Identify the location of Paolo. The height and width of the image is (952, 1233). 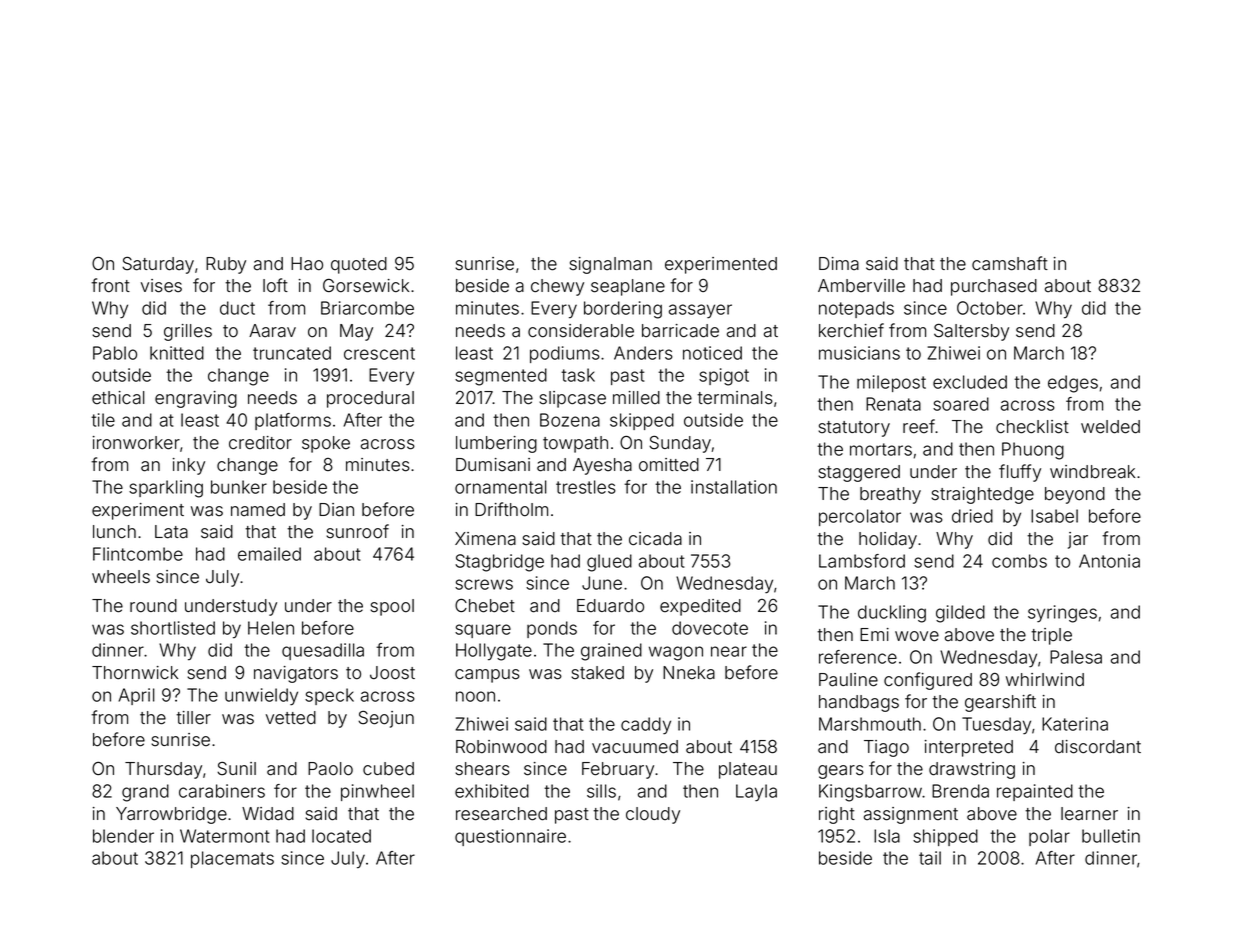
(330, 769).
